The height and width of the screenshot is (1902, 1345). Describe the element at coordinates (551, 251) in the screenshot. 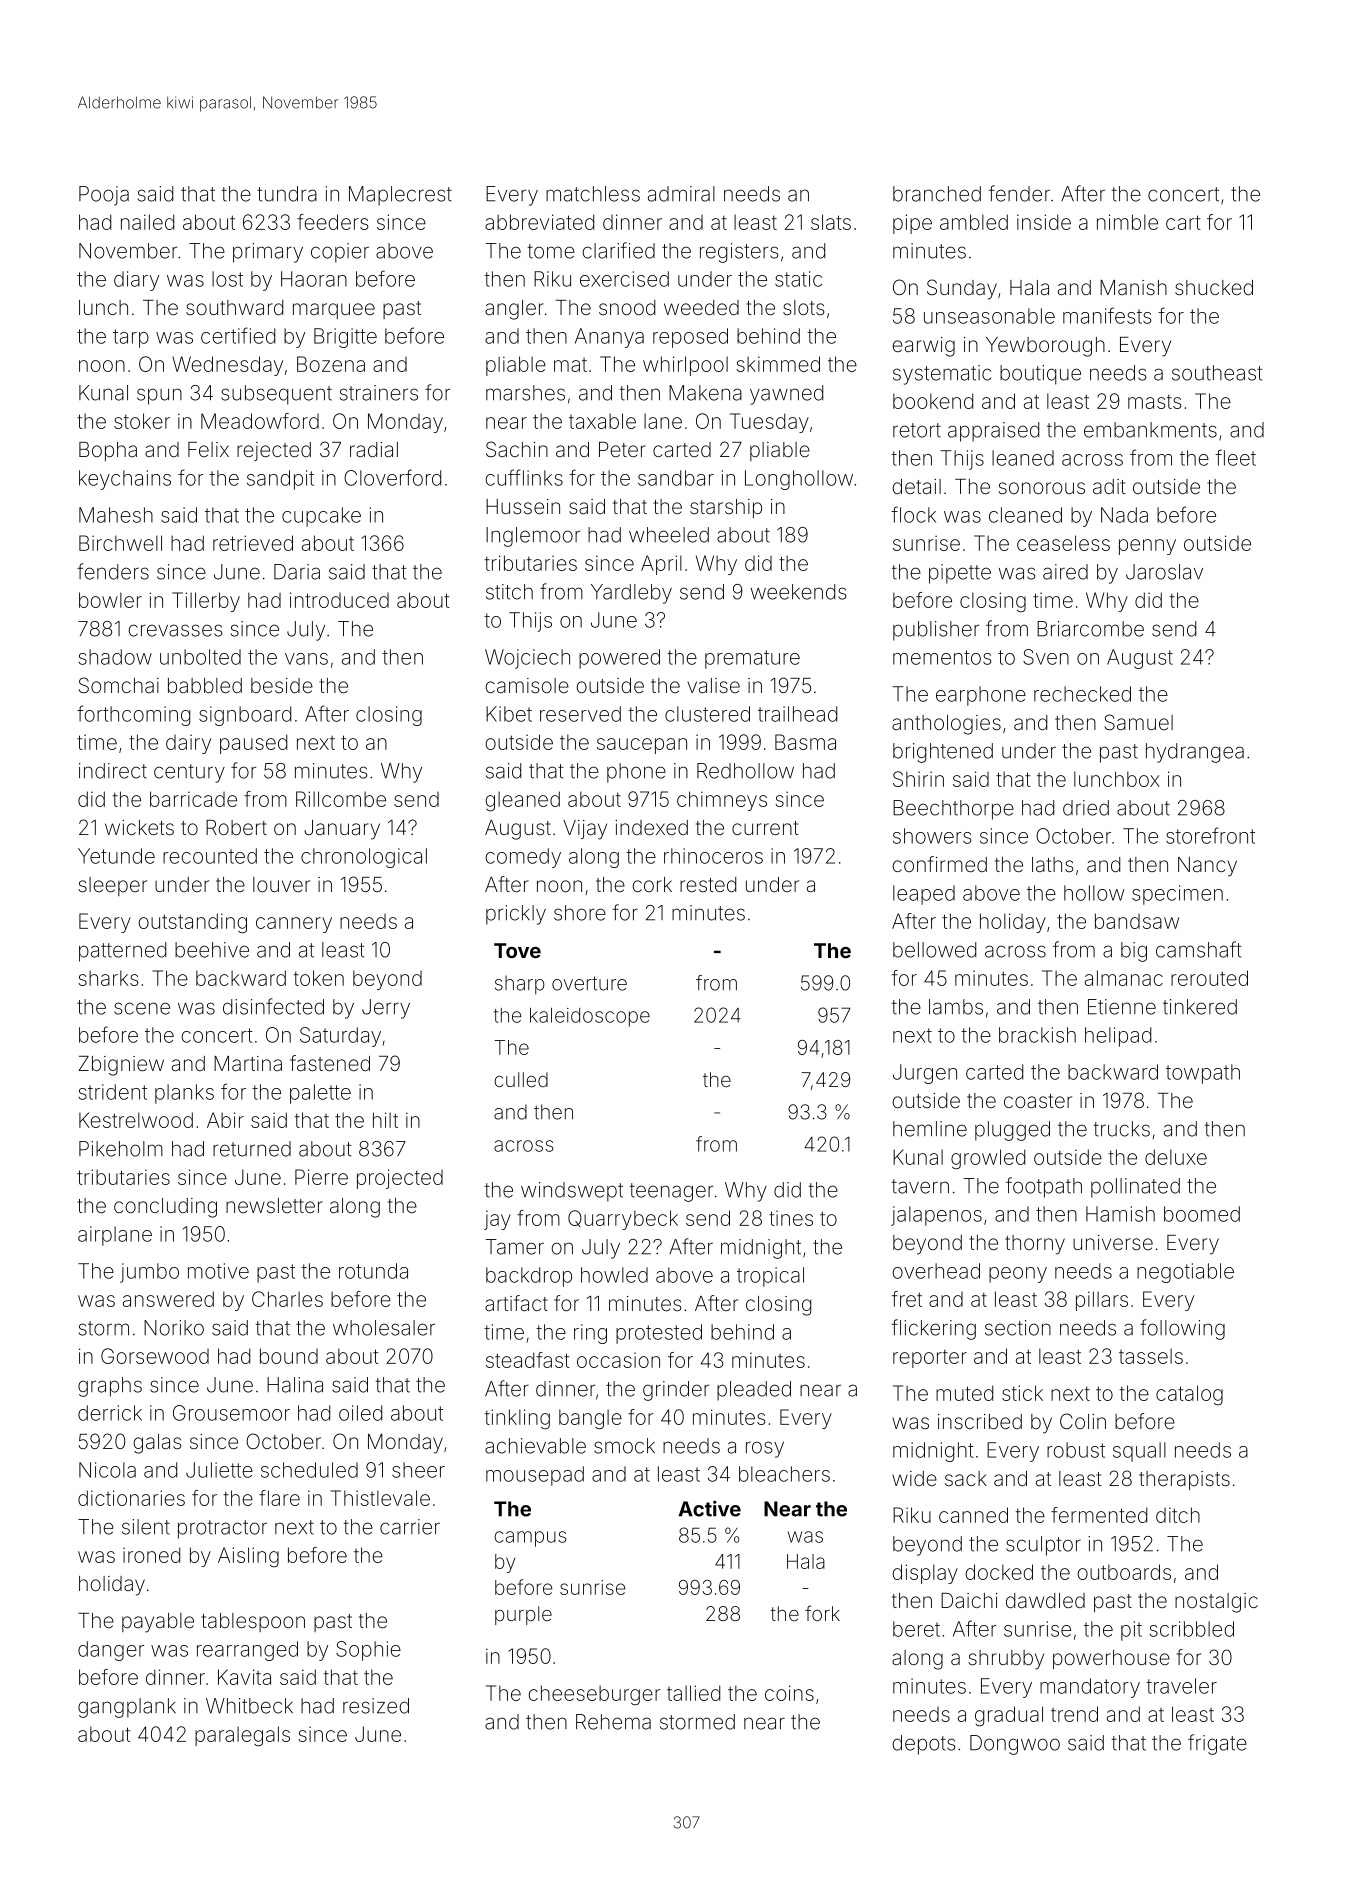

I see `tome` at that location.
